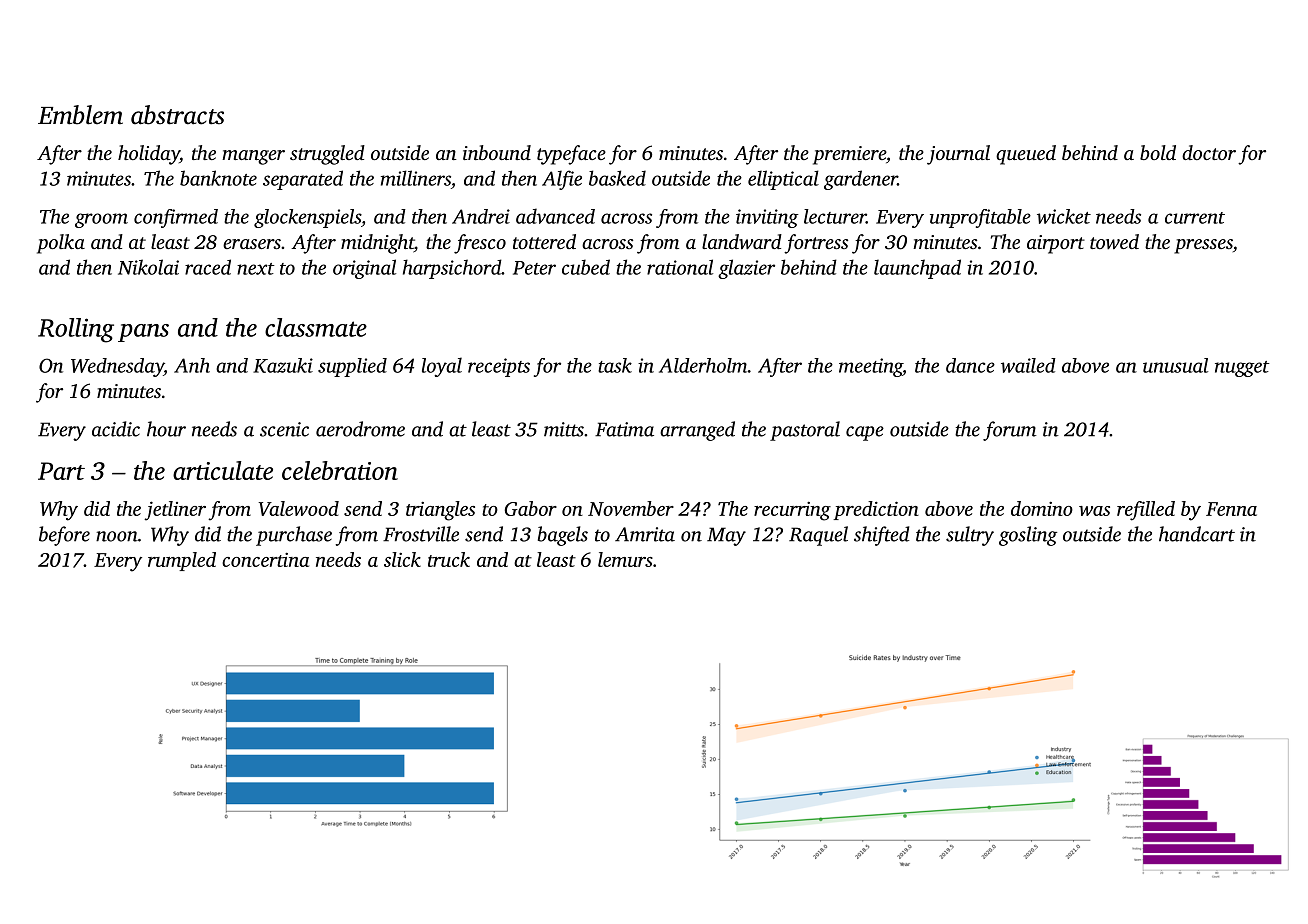 The height and width of the screenshot is (924, 1308). I want to click on Emblem, so click(80, 115).
